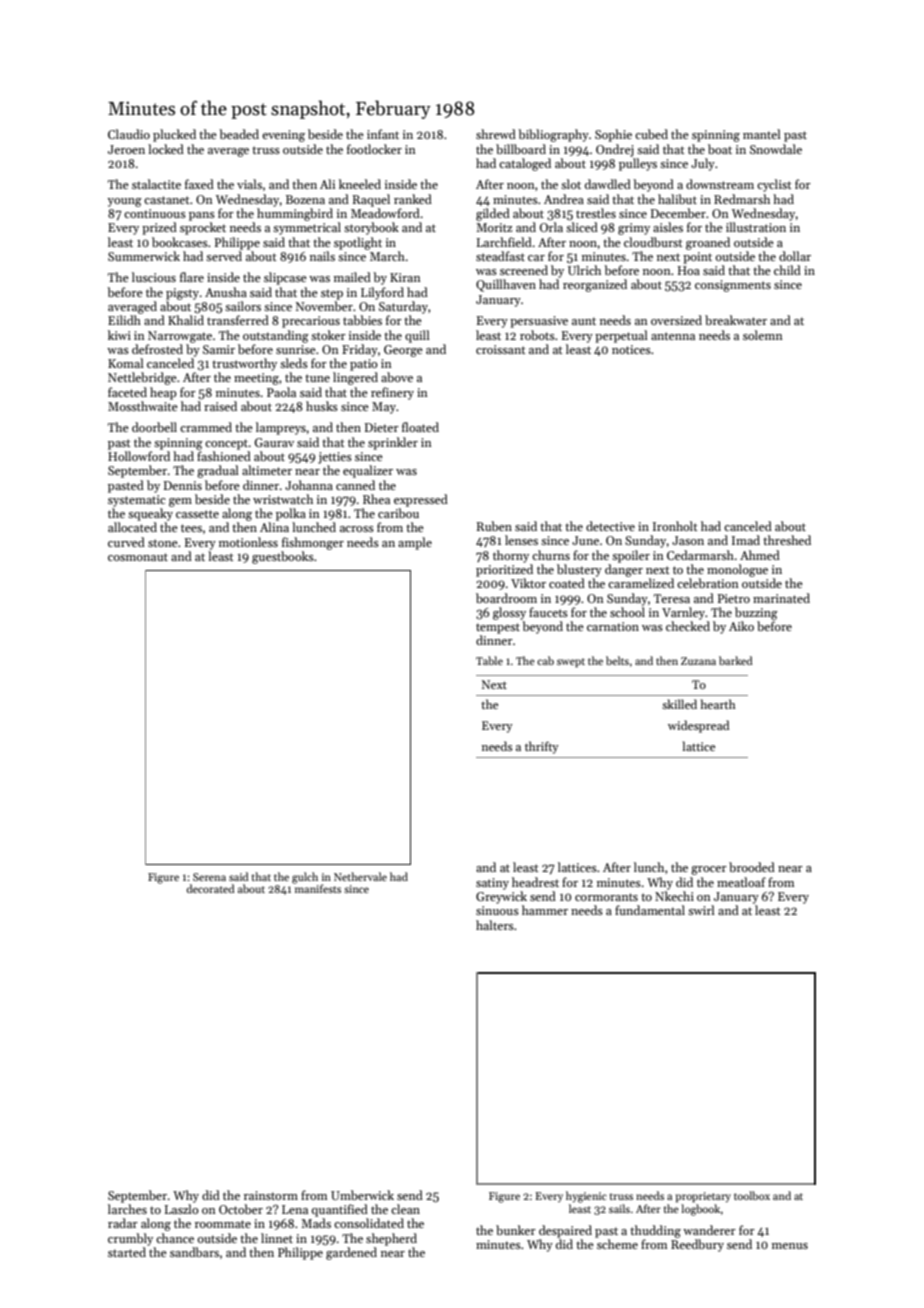 Image resolution: width=924 pixels, height=1308 pixels. I want to click on threshed, so click(787, 540).
